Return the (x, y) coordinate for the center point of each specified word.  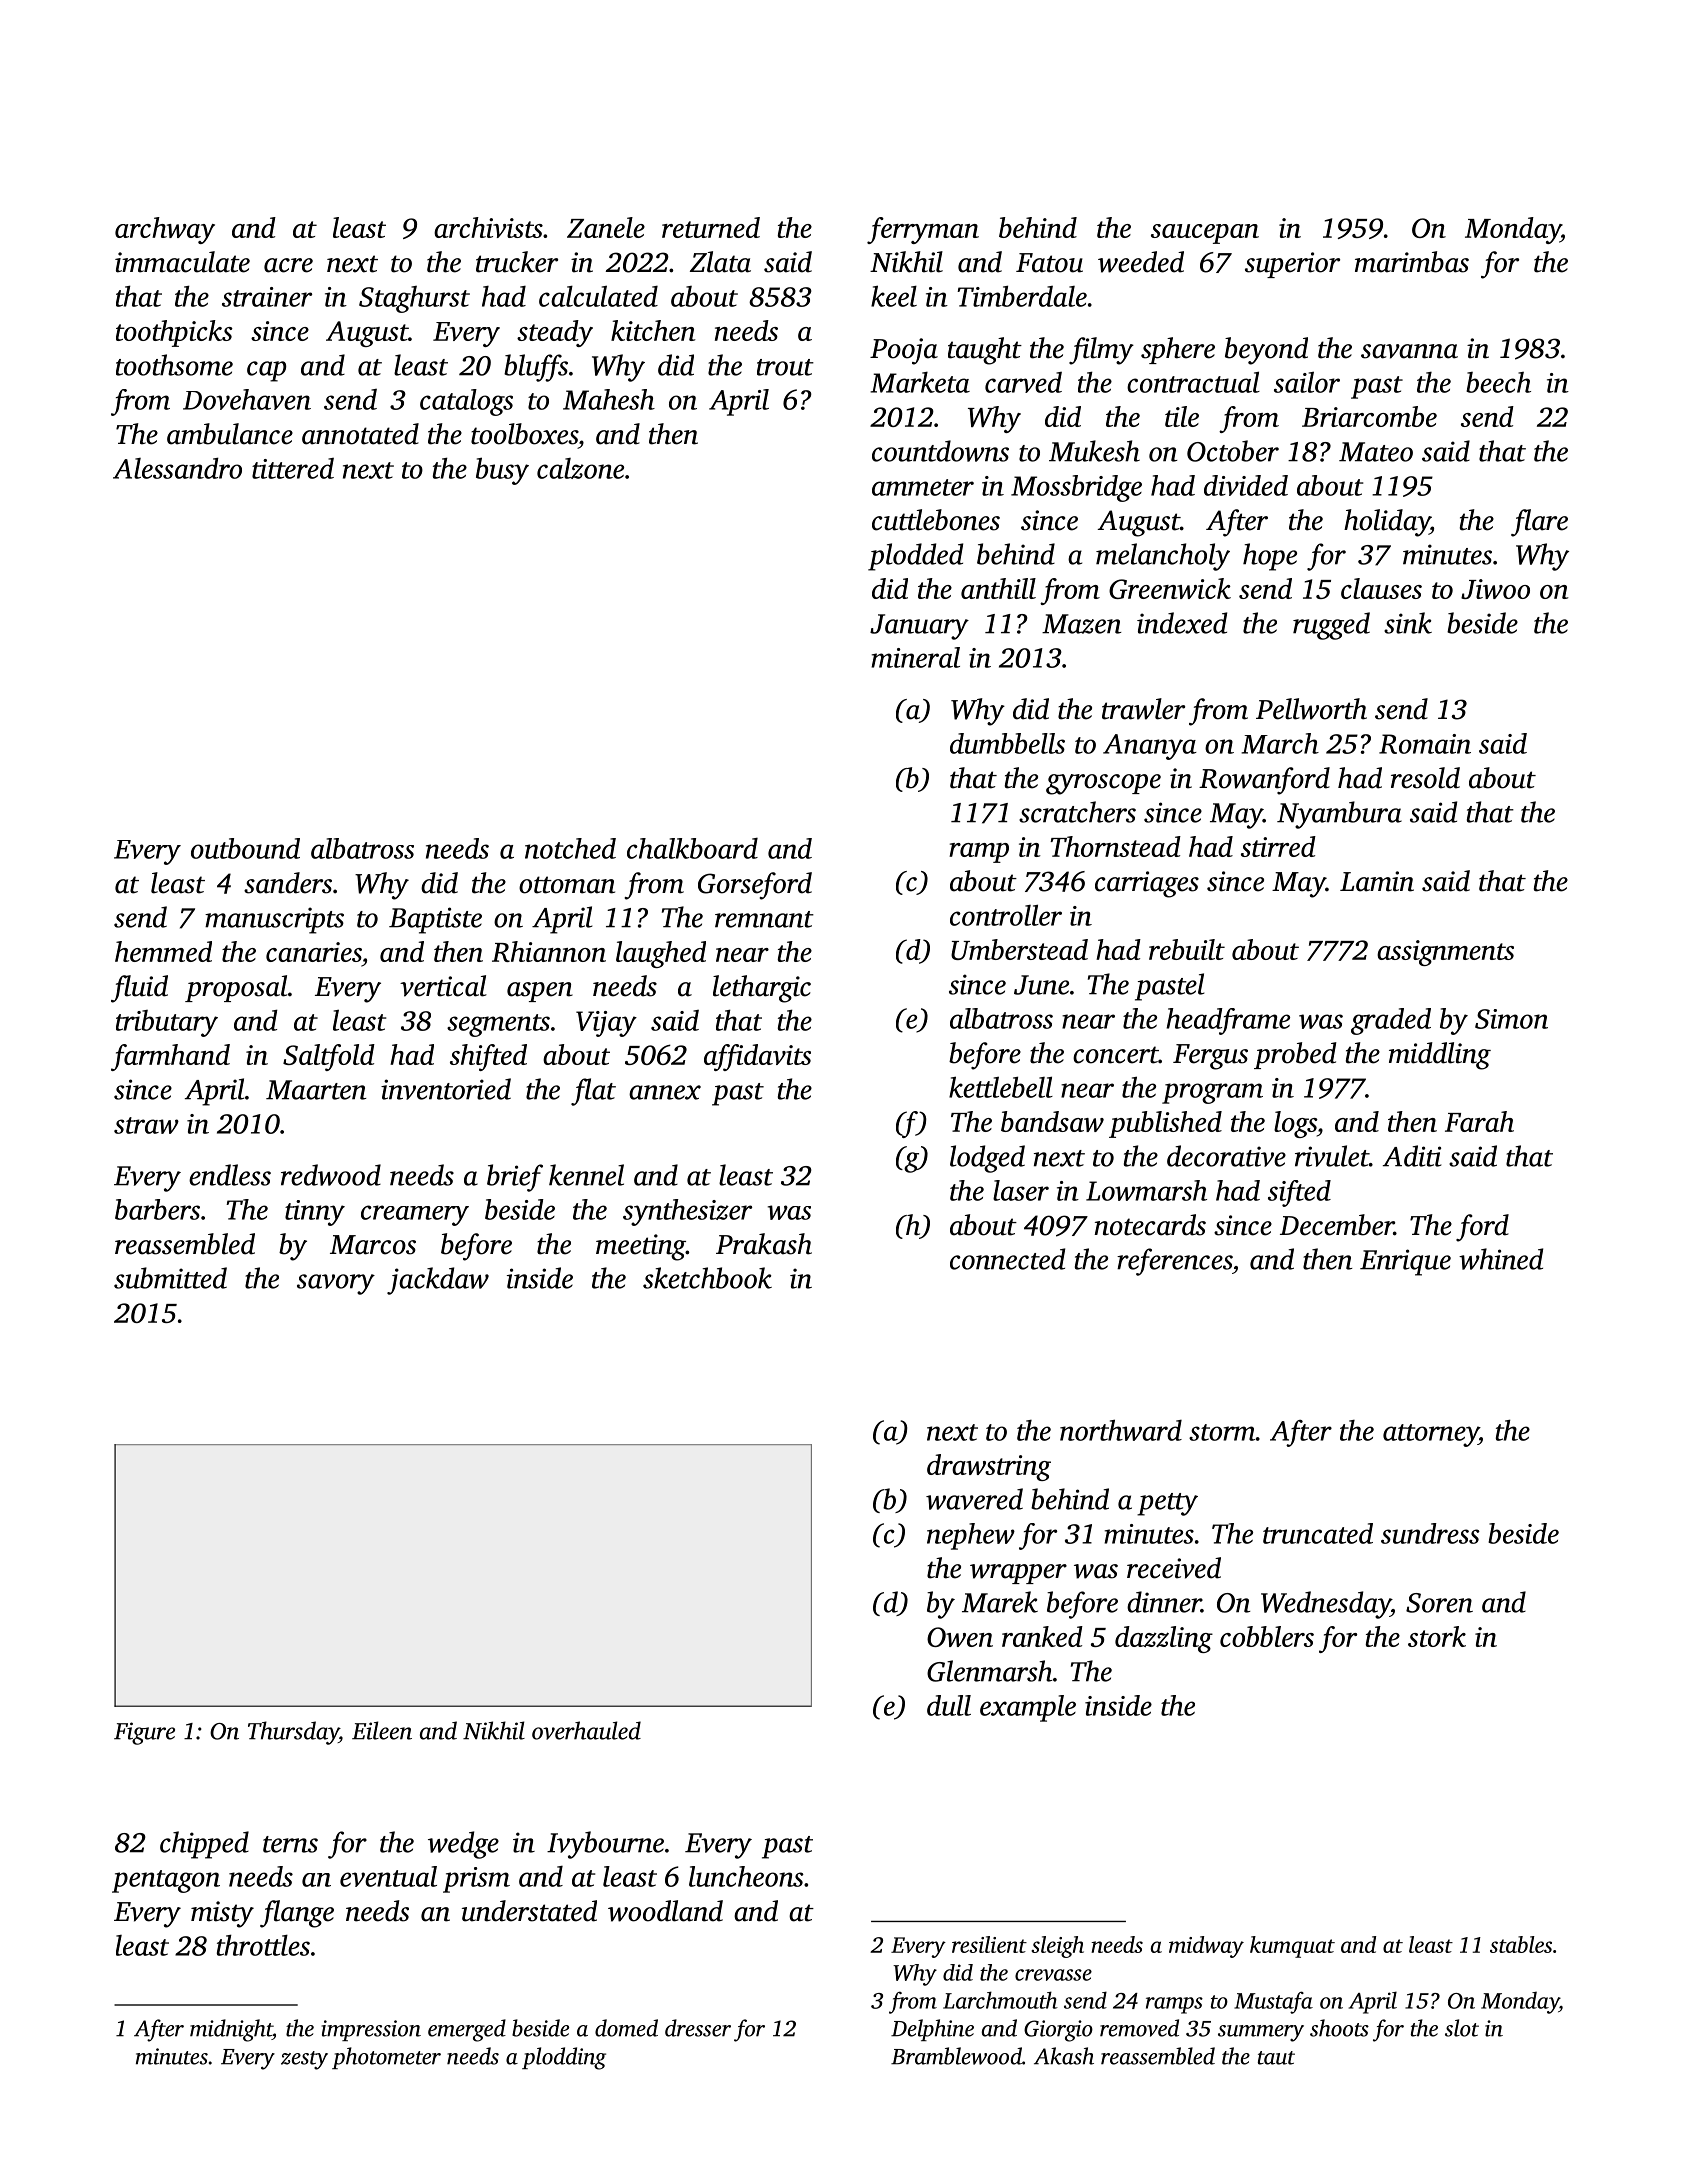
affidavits (757, 1057)
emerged (467, 2030)
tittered (293, 468)
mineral (915, 657)
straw (146, 1125)
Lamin (1377, 881)
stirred (1278, 846)
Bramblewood (956, 2056)
